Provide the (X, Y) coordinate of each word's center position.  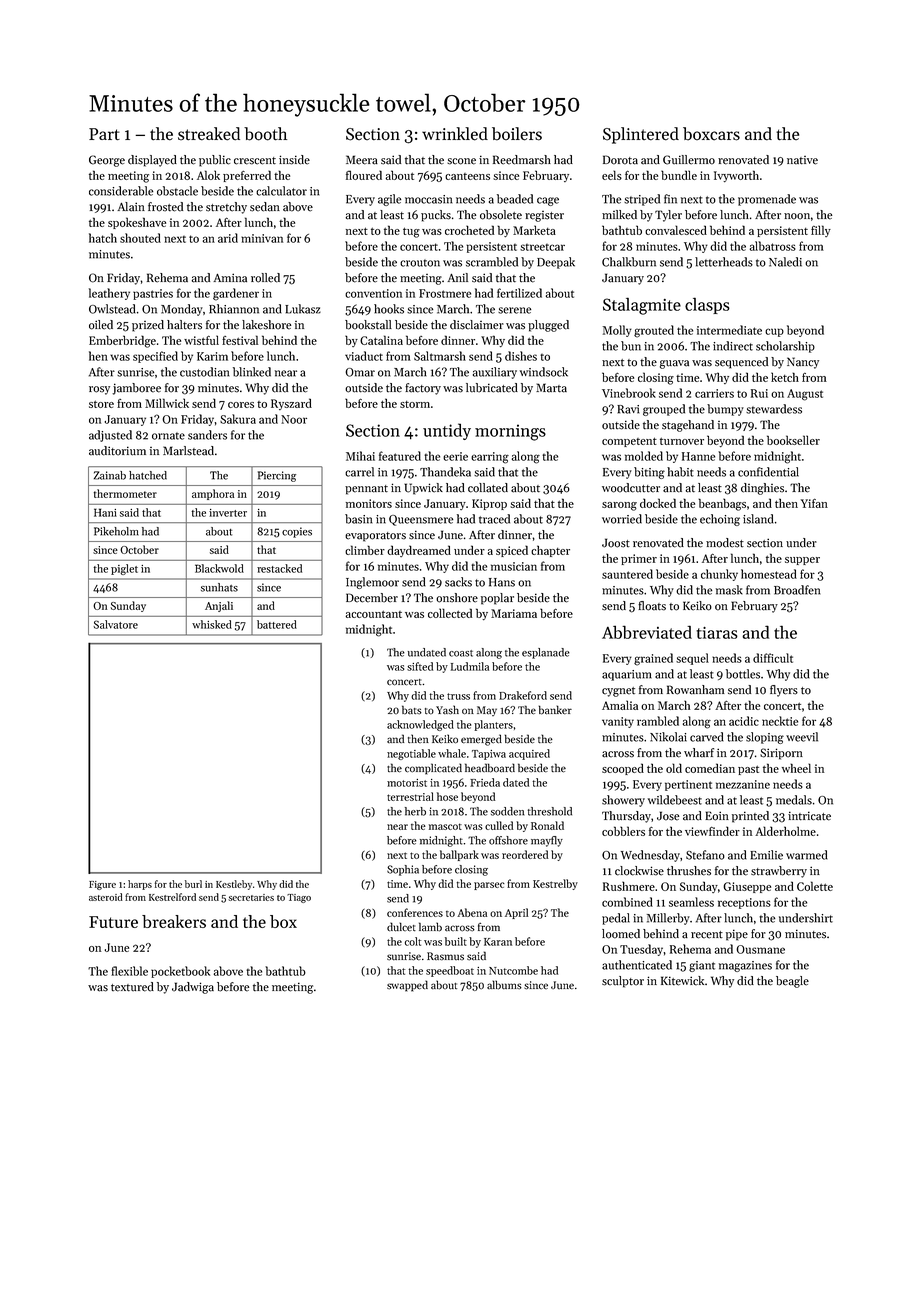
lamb (430, 927)
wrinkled (455, 134)
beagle (792, 982)
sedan (265, 207)
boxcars (711, 134)
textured (132, 987)
